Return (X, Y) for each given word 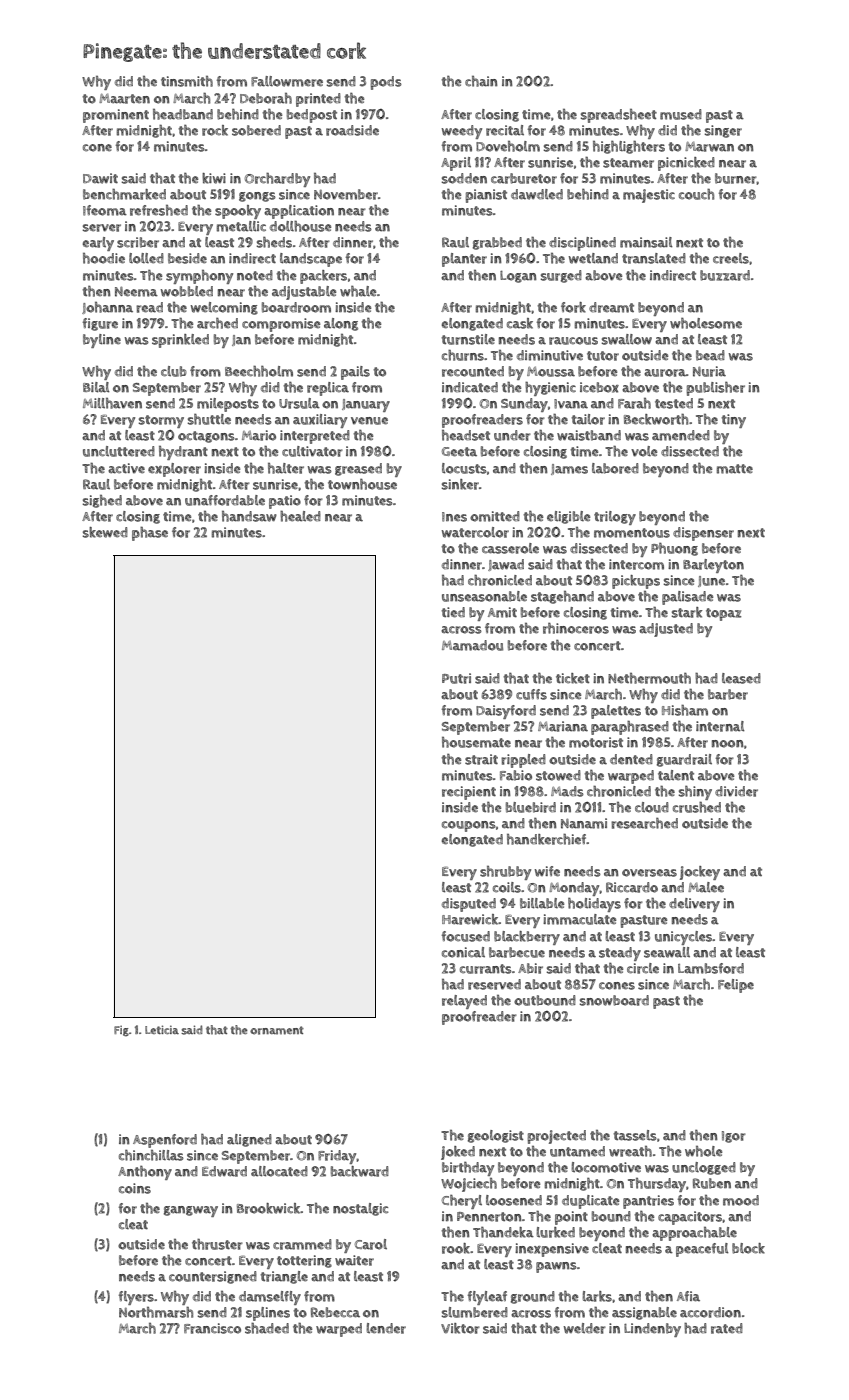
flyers (136, 1298)
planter (464, 260)
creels (731, 258)
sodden (464, 178)
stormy (161, 421)
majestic (649, 196)
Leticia (162, 1029)
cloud (652, 807)
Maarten (124, 99)
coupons (469, 826)
